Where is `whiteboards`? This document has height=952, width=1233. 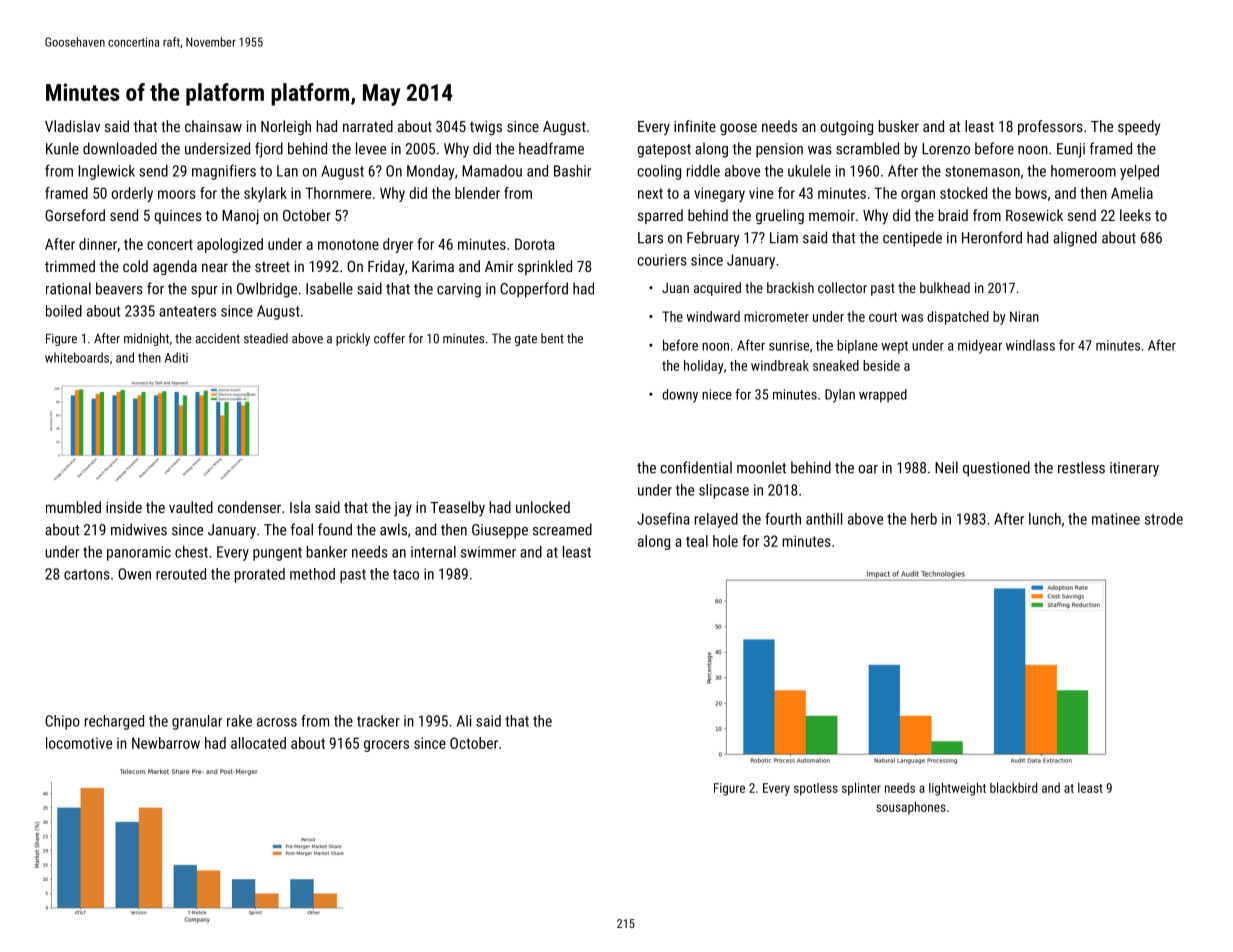
whiteboards is located at coordinates (77, 357).
